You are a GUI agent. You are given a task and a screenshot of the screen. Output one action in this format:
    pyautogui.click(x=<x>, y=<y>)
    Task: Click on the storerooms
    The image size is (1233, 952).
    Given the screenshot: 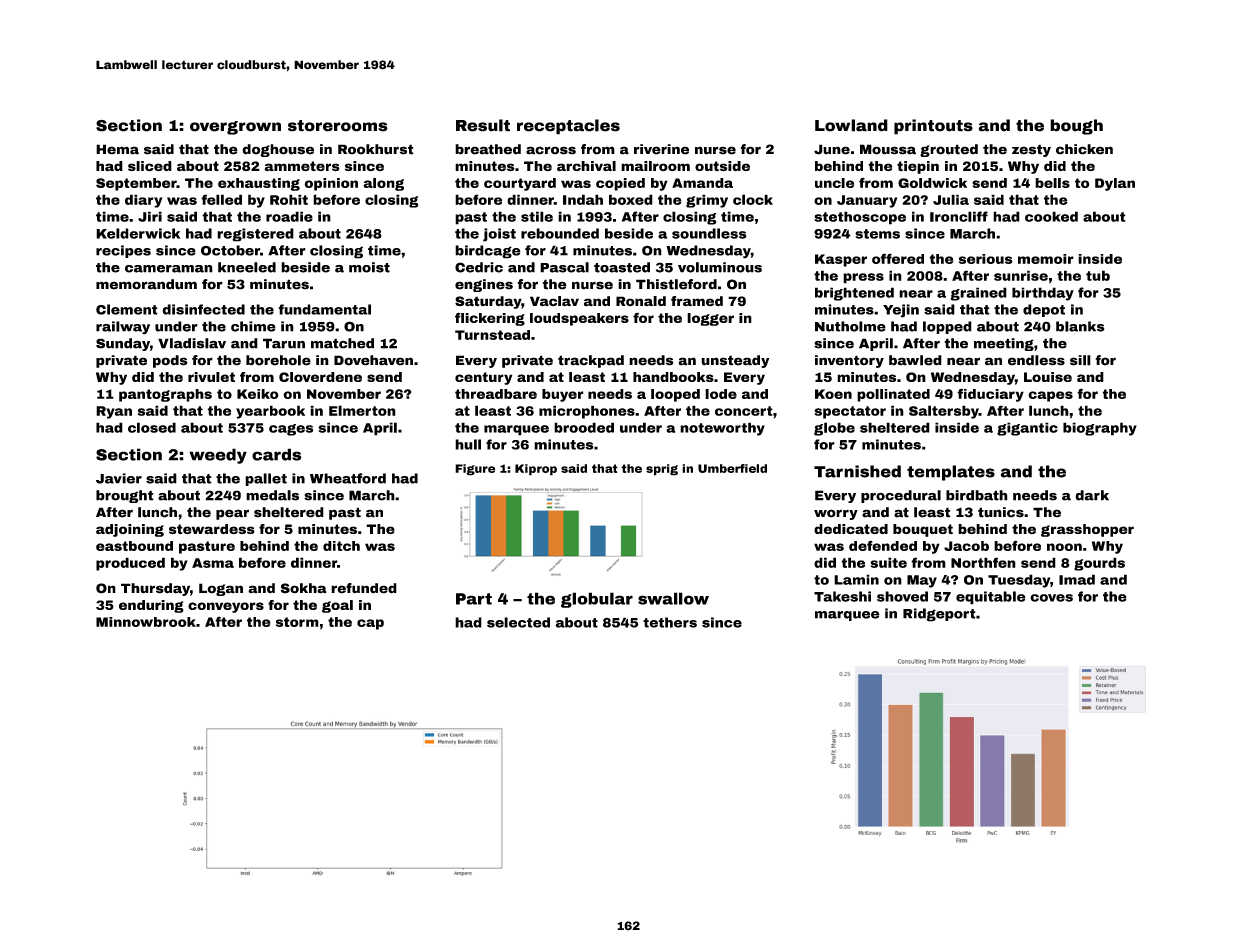 What is the action you would take?
    pyautogui.click(x=338, y=126)
